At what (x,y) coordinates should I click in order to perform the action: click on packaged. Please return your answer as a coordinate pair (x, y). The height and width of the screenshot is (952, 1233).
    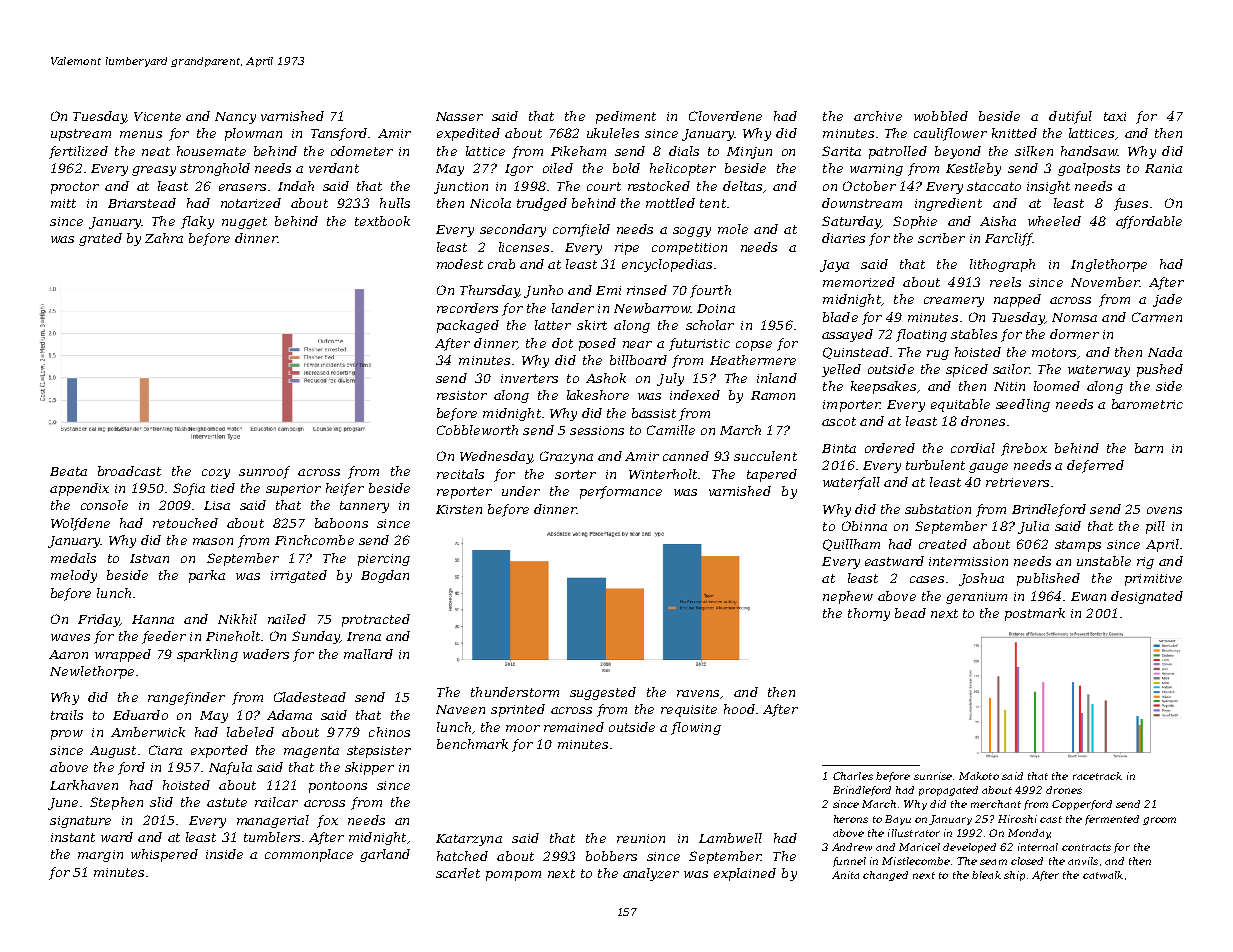
    Looking at the image, I should click on (468, 326).
